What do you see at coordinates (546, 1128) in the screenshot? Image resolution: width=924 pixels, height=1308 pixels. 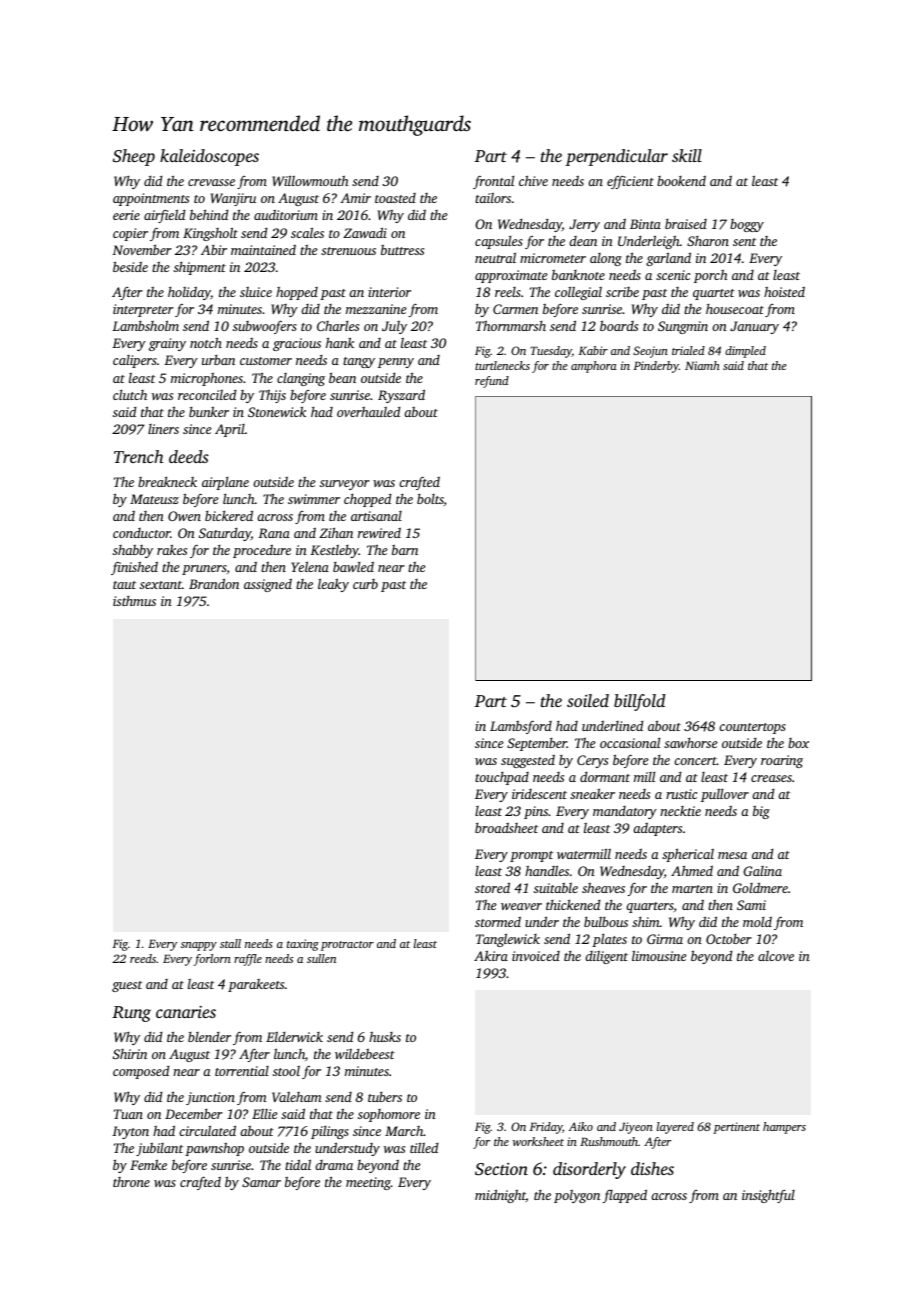 I see `Friday` at bounding box center [546, 1128].
